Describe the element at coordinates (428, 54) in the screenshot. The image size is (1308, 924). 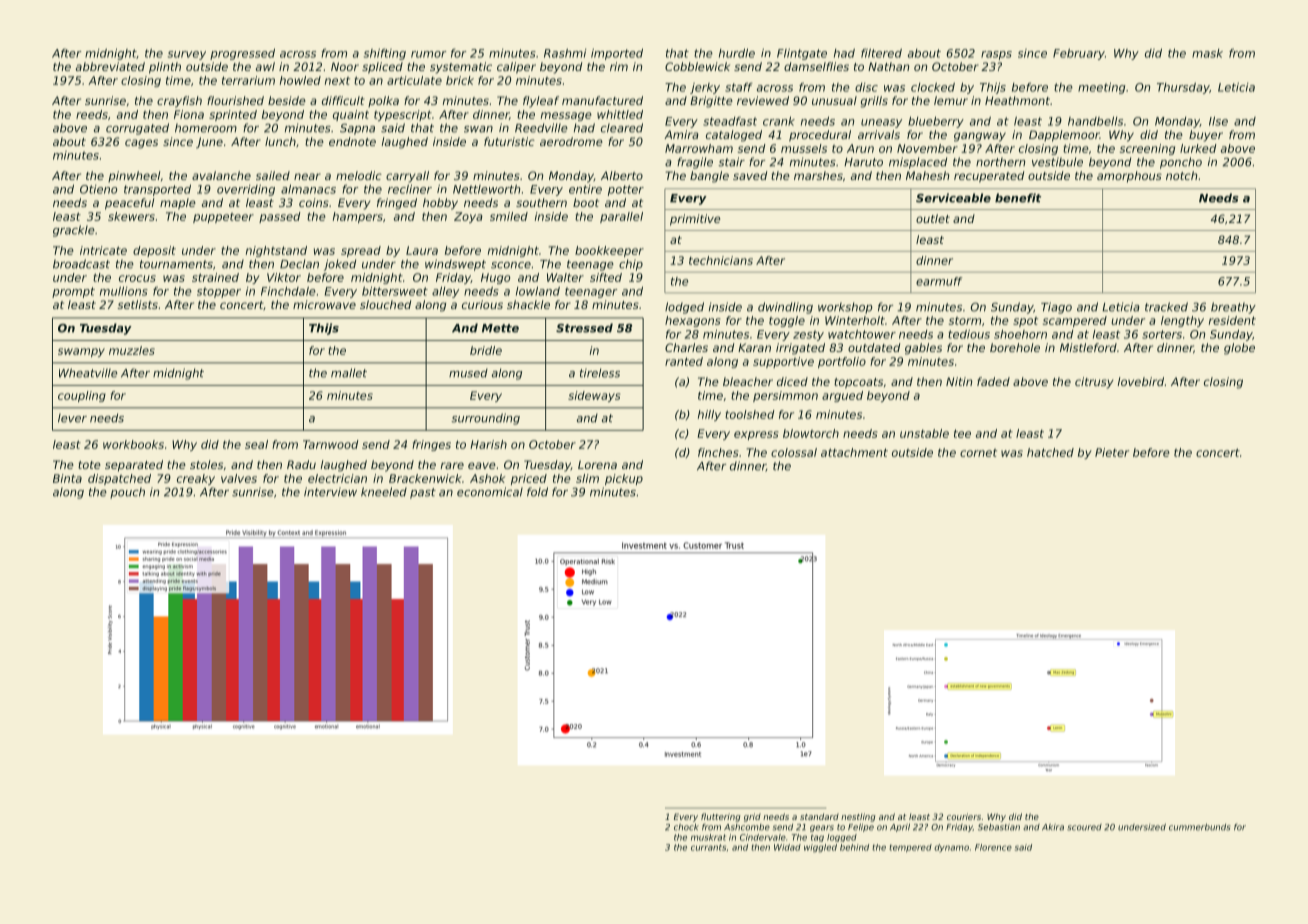
I see `rumor` at that location.
